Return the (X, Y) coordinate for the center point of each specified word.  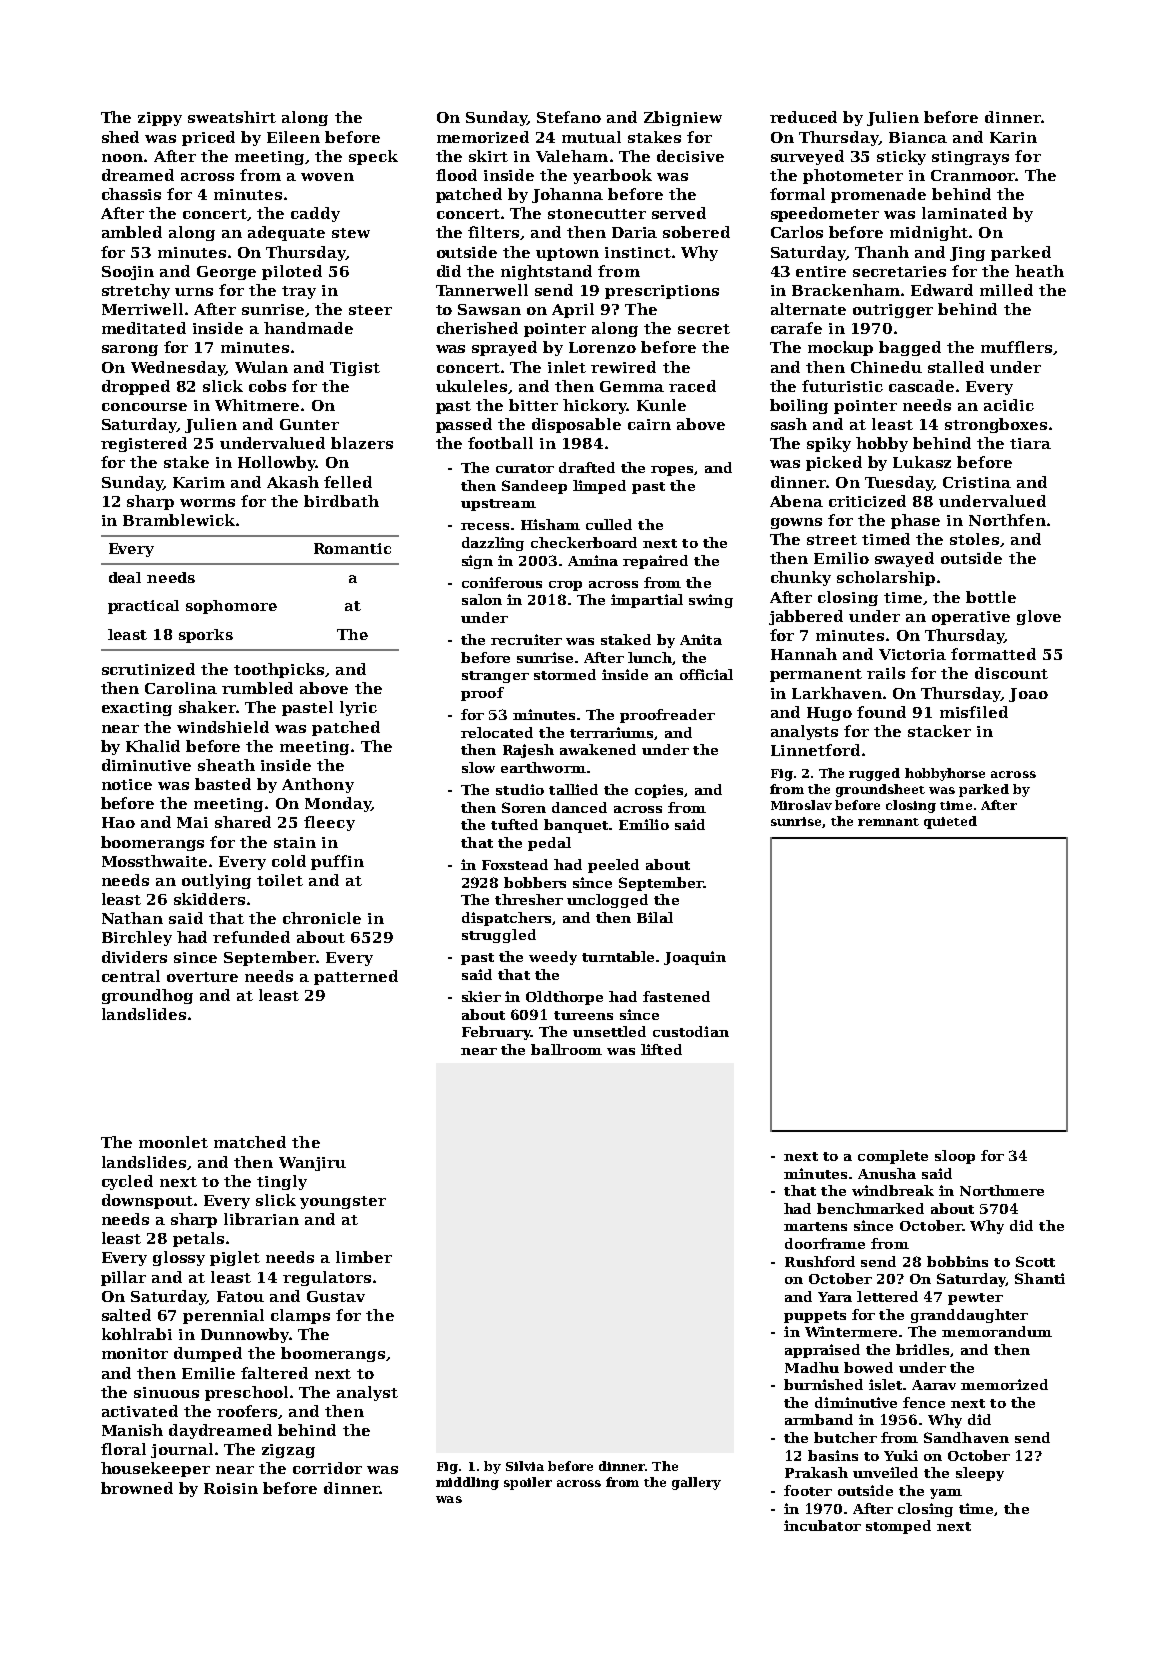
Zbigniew (683, 118)
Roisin (231, 1488)
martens (815, 1226)
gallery (696, 1483)
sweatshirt (232, 117)
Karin (1013, 137)
